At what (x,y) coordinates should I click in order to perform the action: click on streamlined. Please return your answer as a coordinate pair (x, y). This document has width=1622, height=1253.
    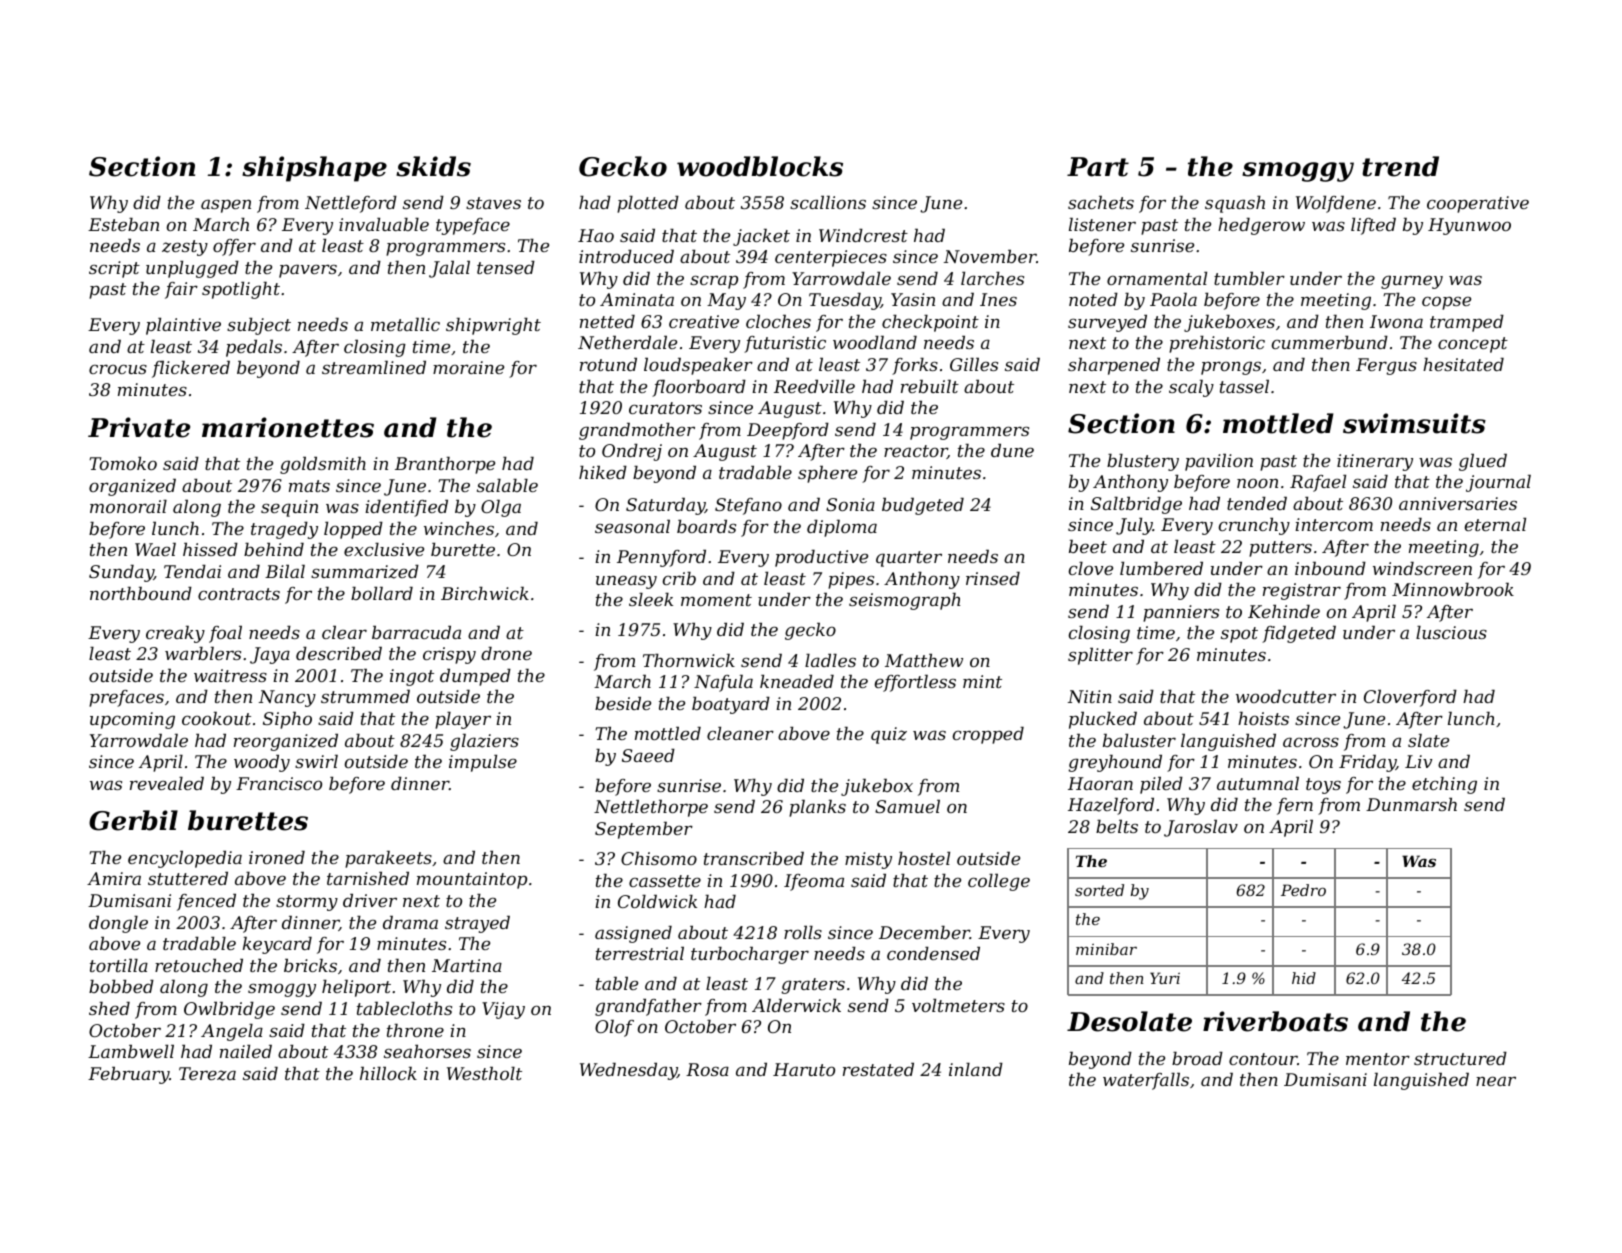
    Looking at the image, I should click on (374, 367).
